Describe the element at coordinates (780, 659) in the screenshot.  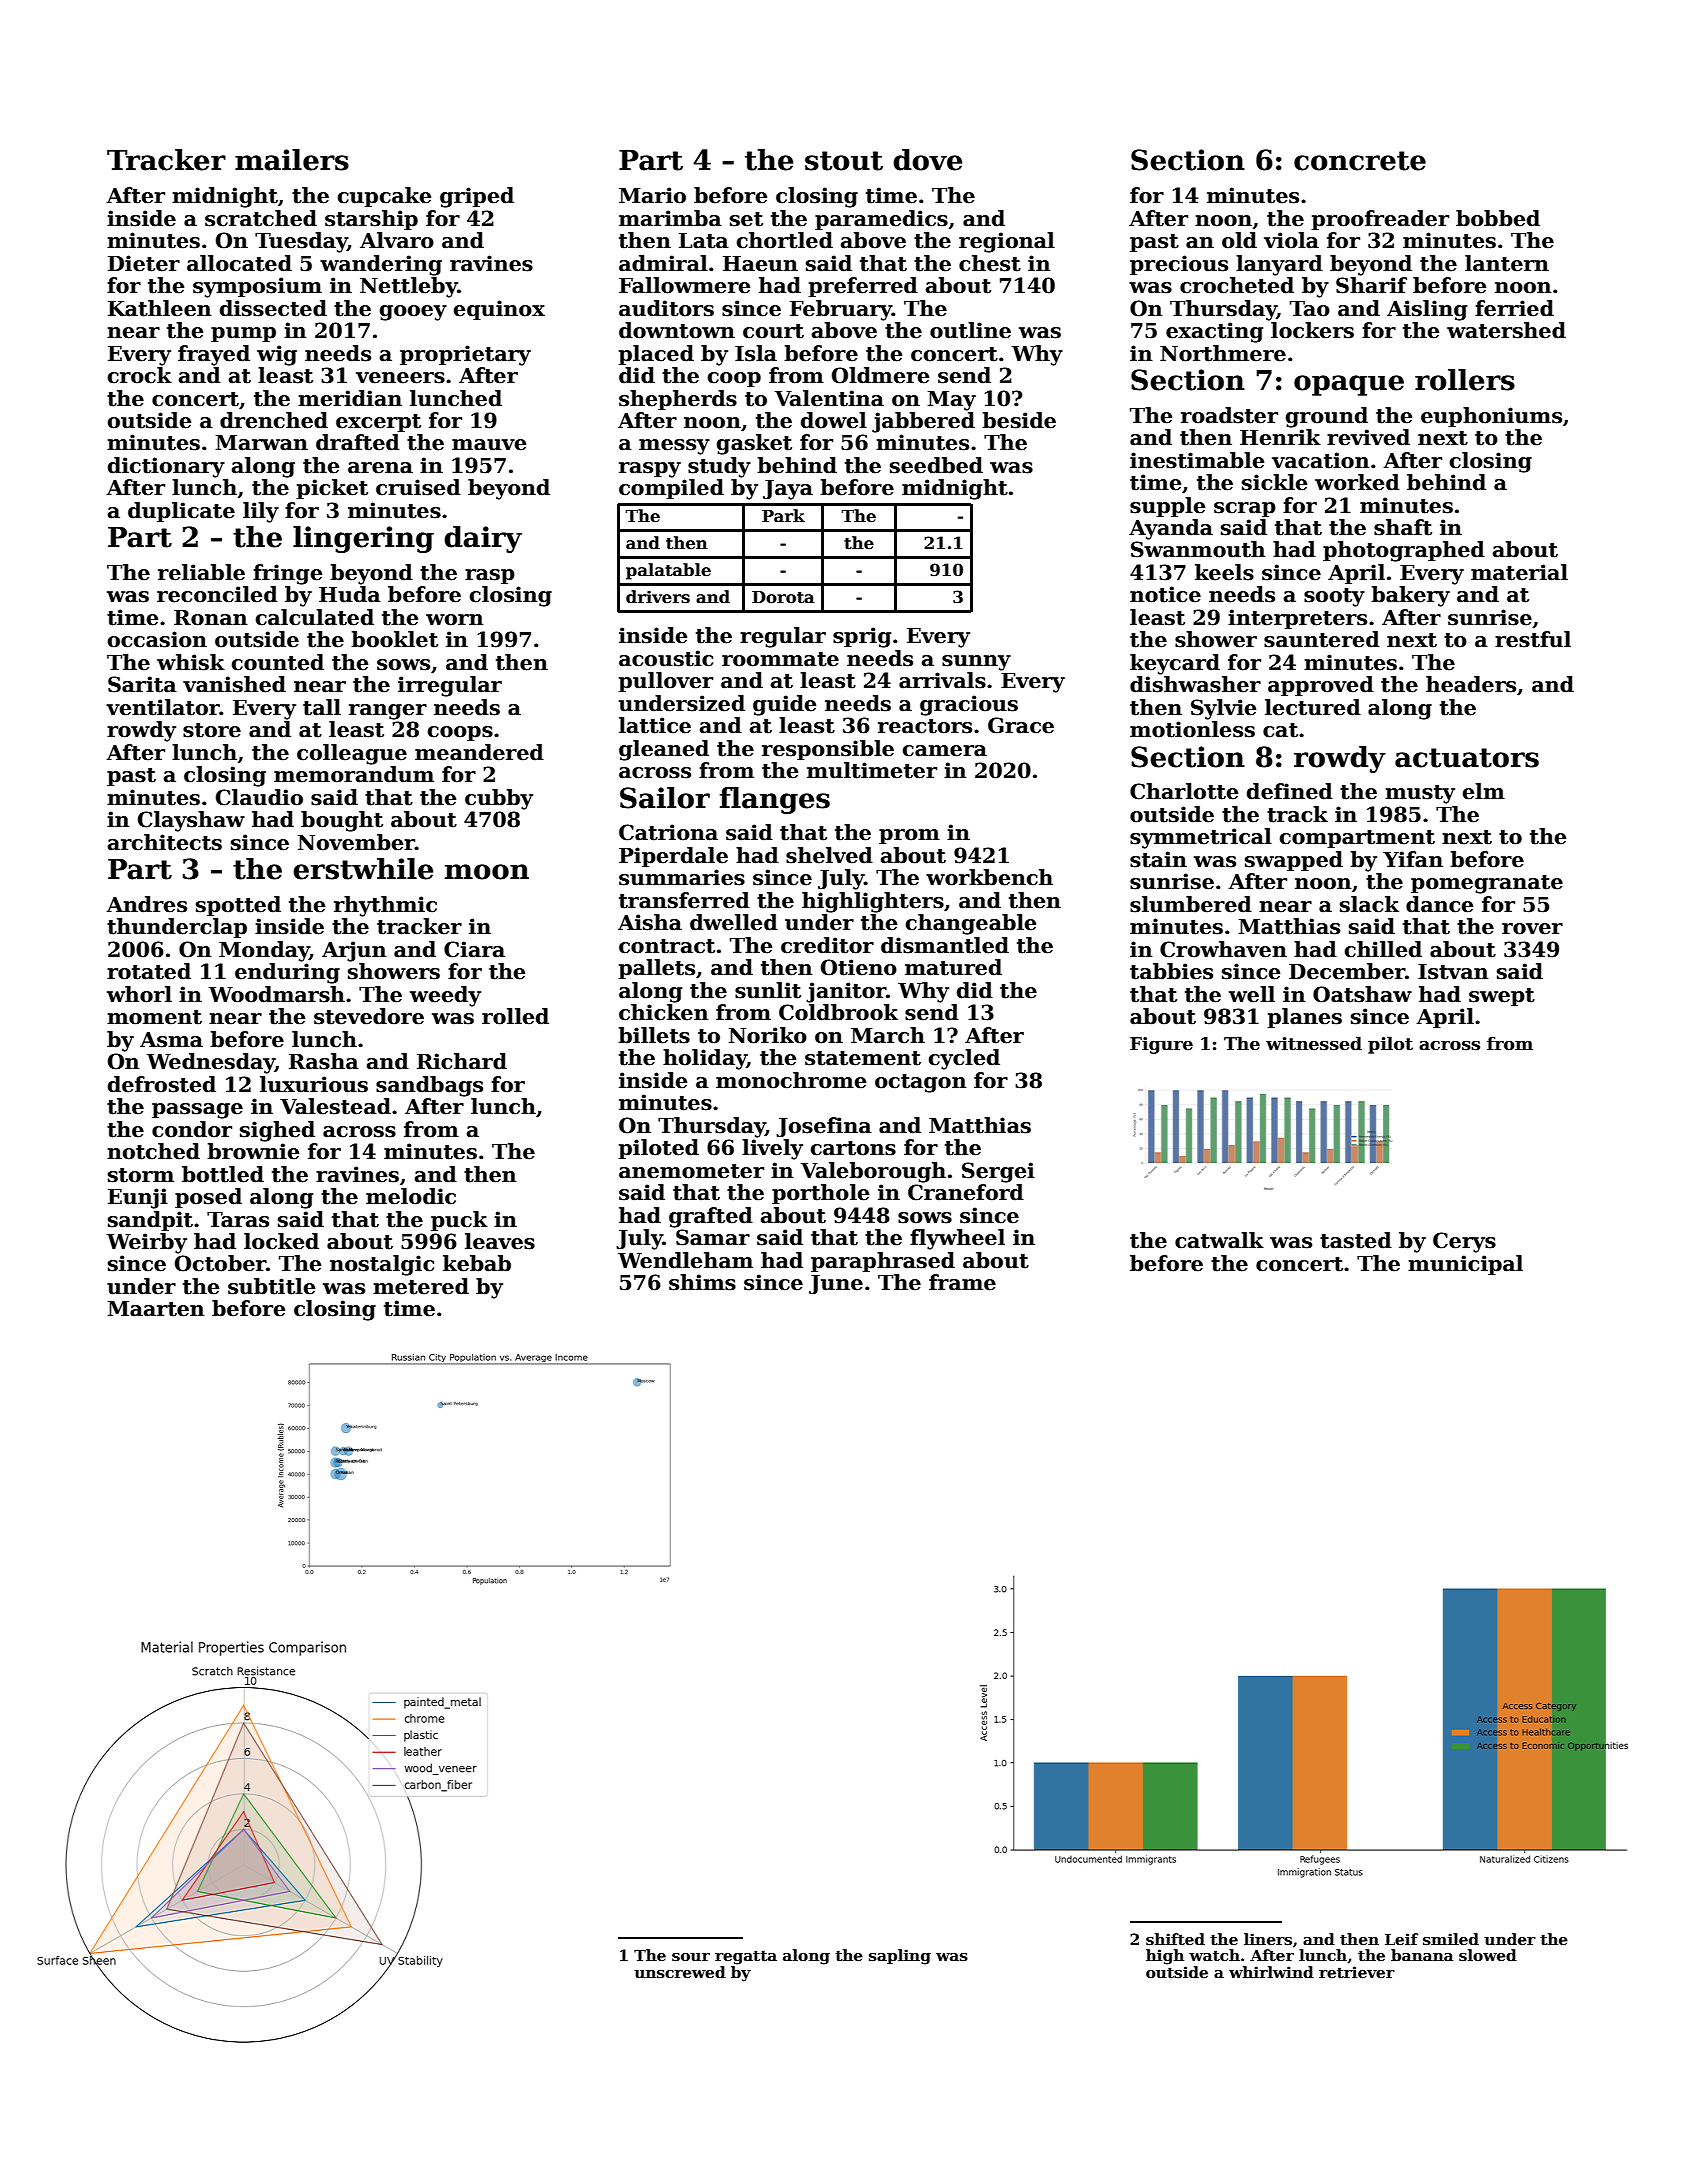
I see `roommate` at that location.
